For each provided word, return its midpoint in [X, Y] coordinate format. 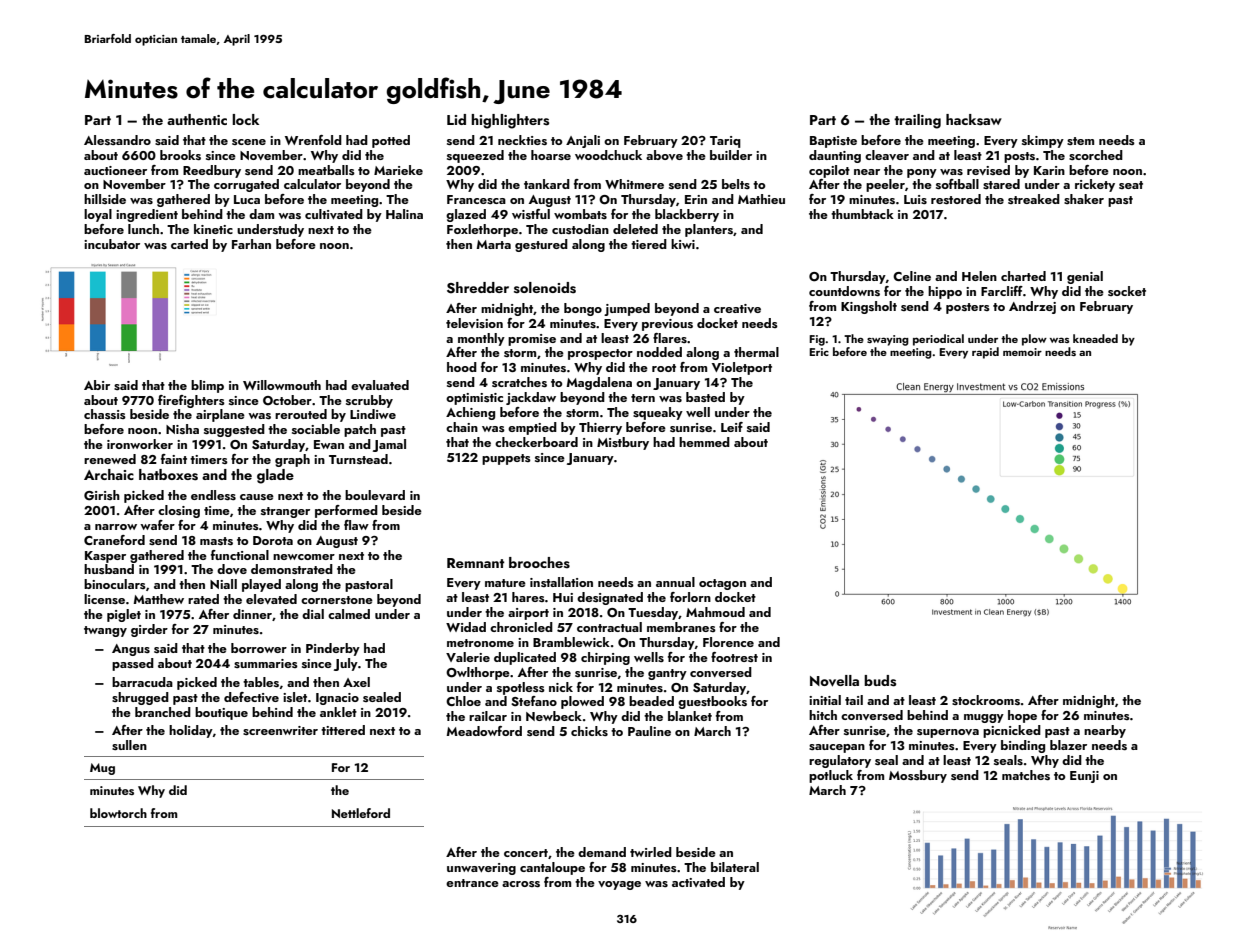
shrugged [140, 698]
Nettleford [361, 813]
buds [880, 681]
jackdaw [531, 398]
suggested [234, 430]
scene [249, 142]
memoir [1022, 352]
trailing [917, 121]
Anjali [583, 141]
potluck [831, 776]
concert [526, 853]
